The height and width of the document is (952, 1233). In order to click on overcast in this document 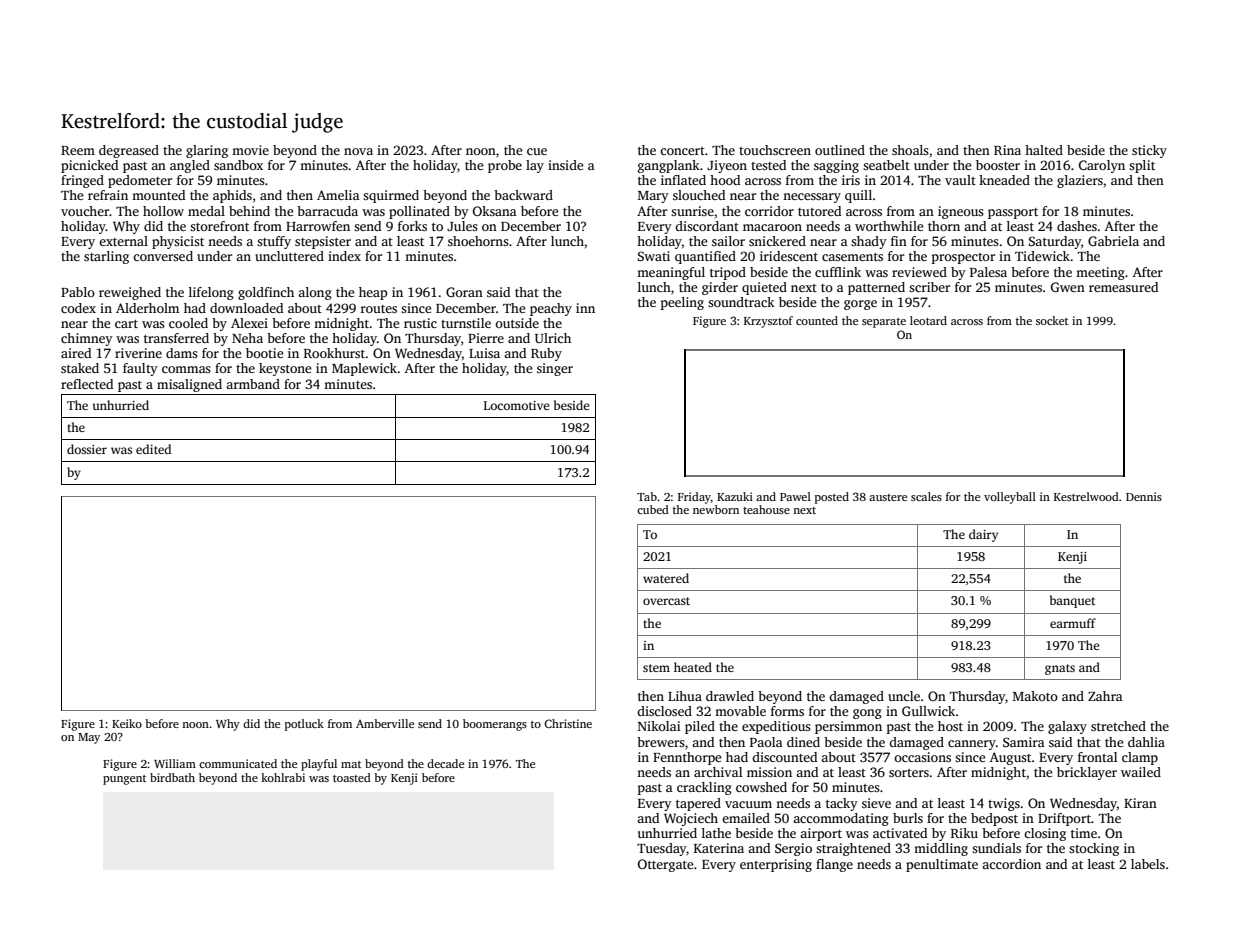, I will do `click(666, 601)`.
